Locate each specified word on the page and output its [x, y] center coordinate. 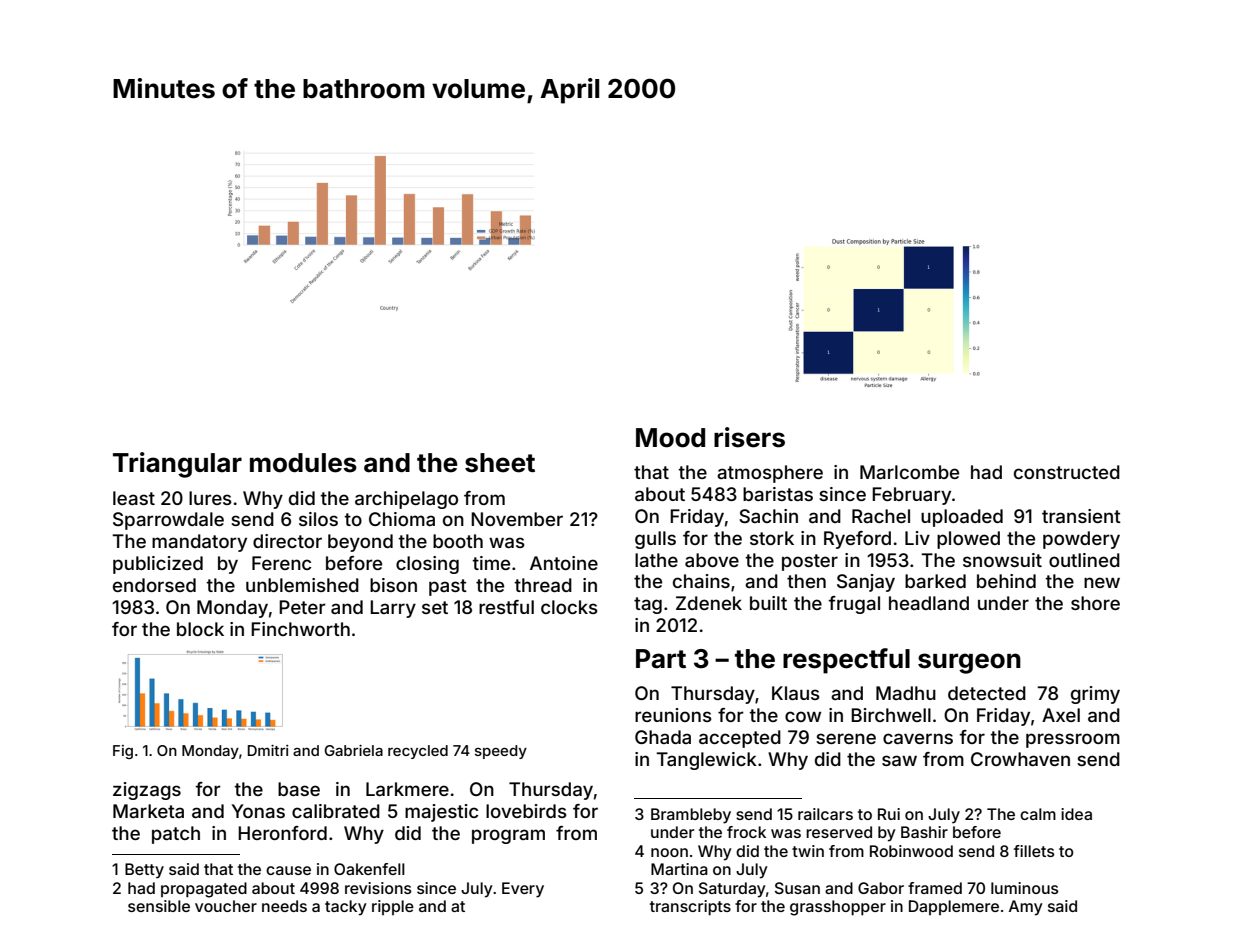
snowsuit [1002, 560]
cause [288, 870]
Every [523, 890]
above [712, 560]
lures [210, 498]
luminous [1024, 888]
